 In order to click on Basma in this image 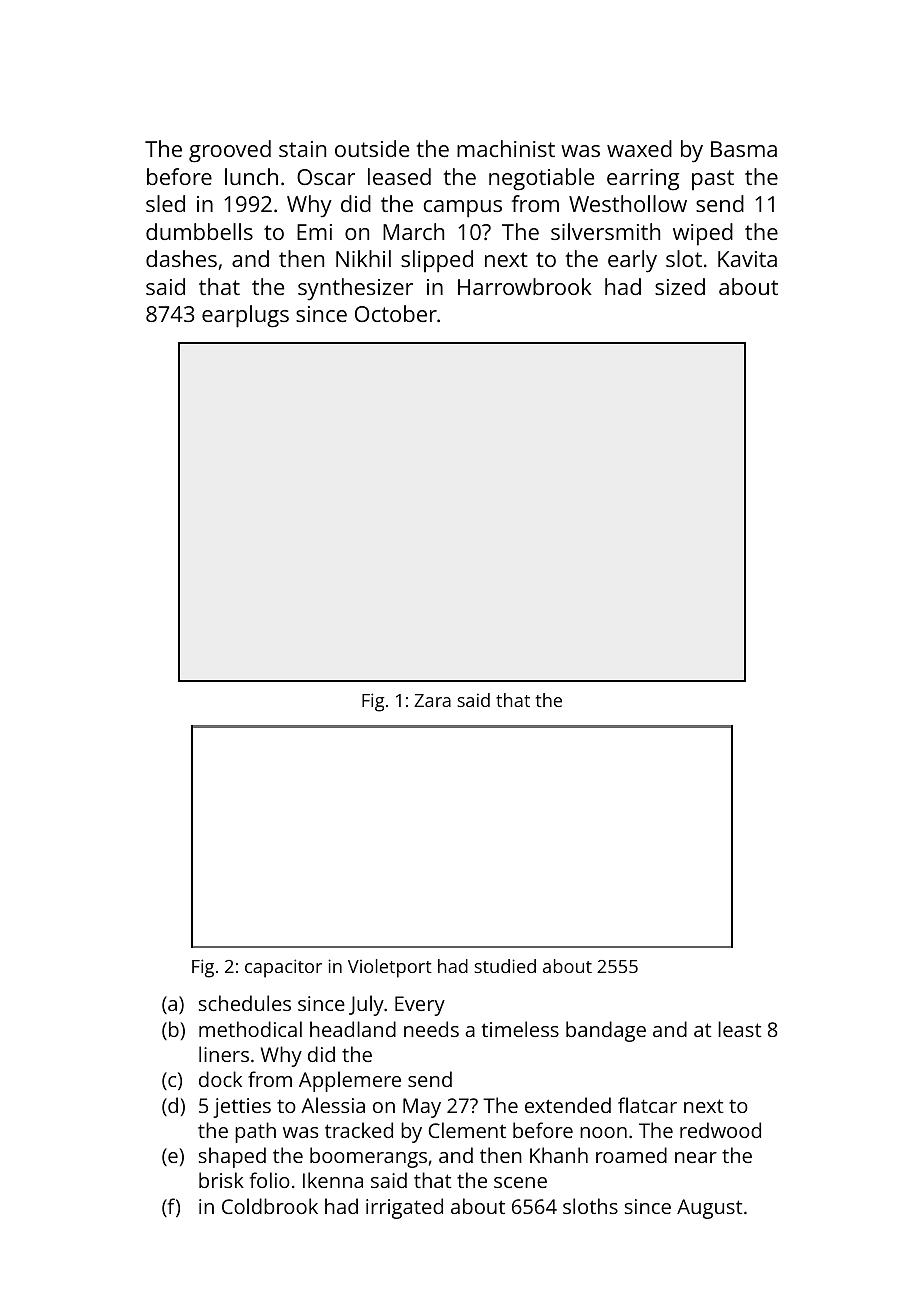, I will do `click(744, 149)`.
